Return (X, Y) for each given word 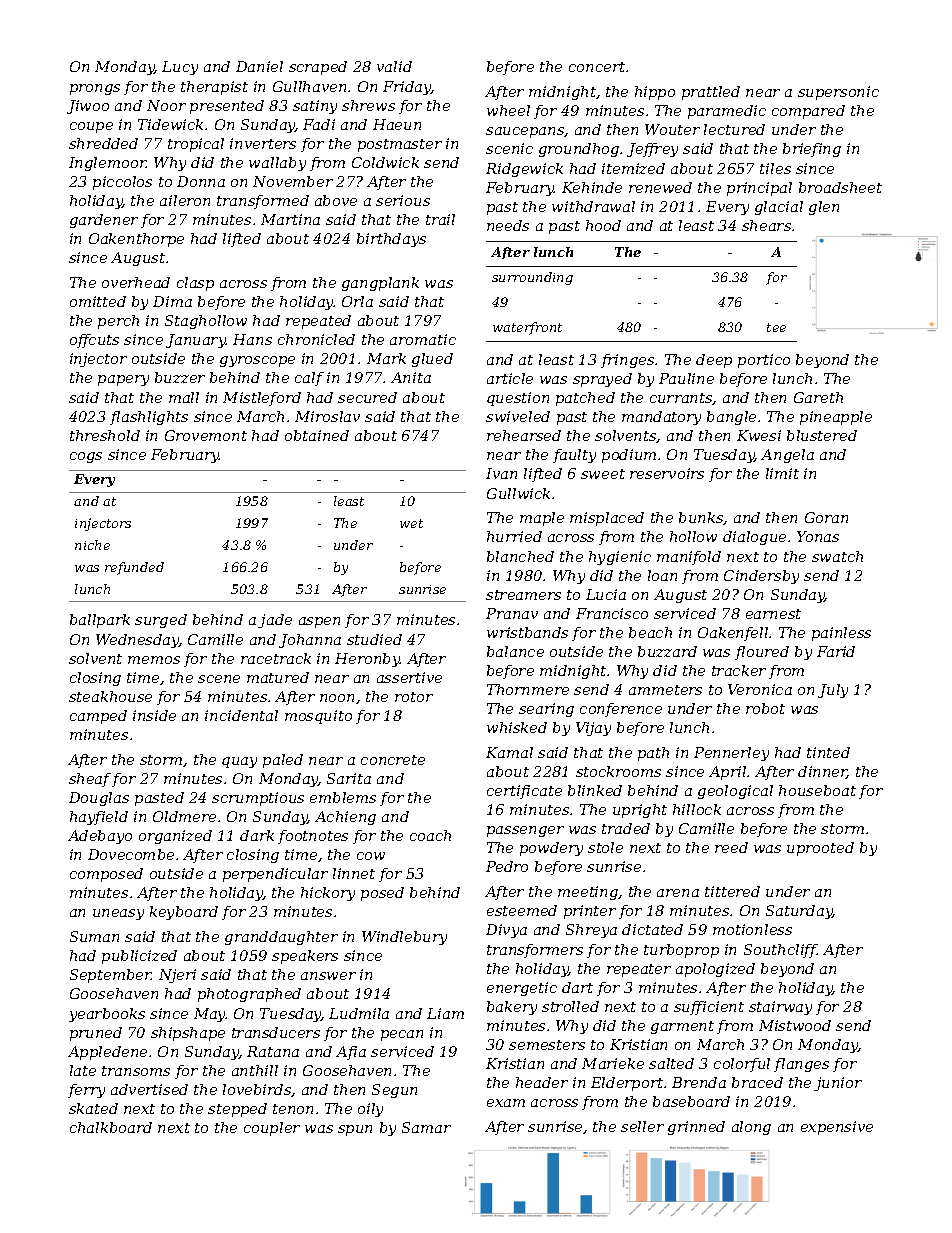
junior (838, 1084)
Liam (445, 1013)
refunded (134, 568)
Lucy (180, 68)
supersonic (838, 93)
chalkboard (111, 1127)
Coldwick (385, 162)
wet (411, 523)
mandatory (661, 418)
